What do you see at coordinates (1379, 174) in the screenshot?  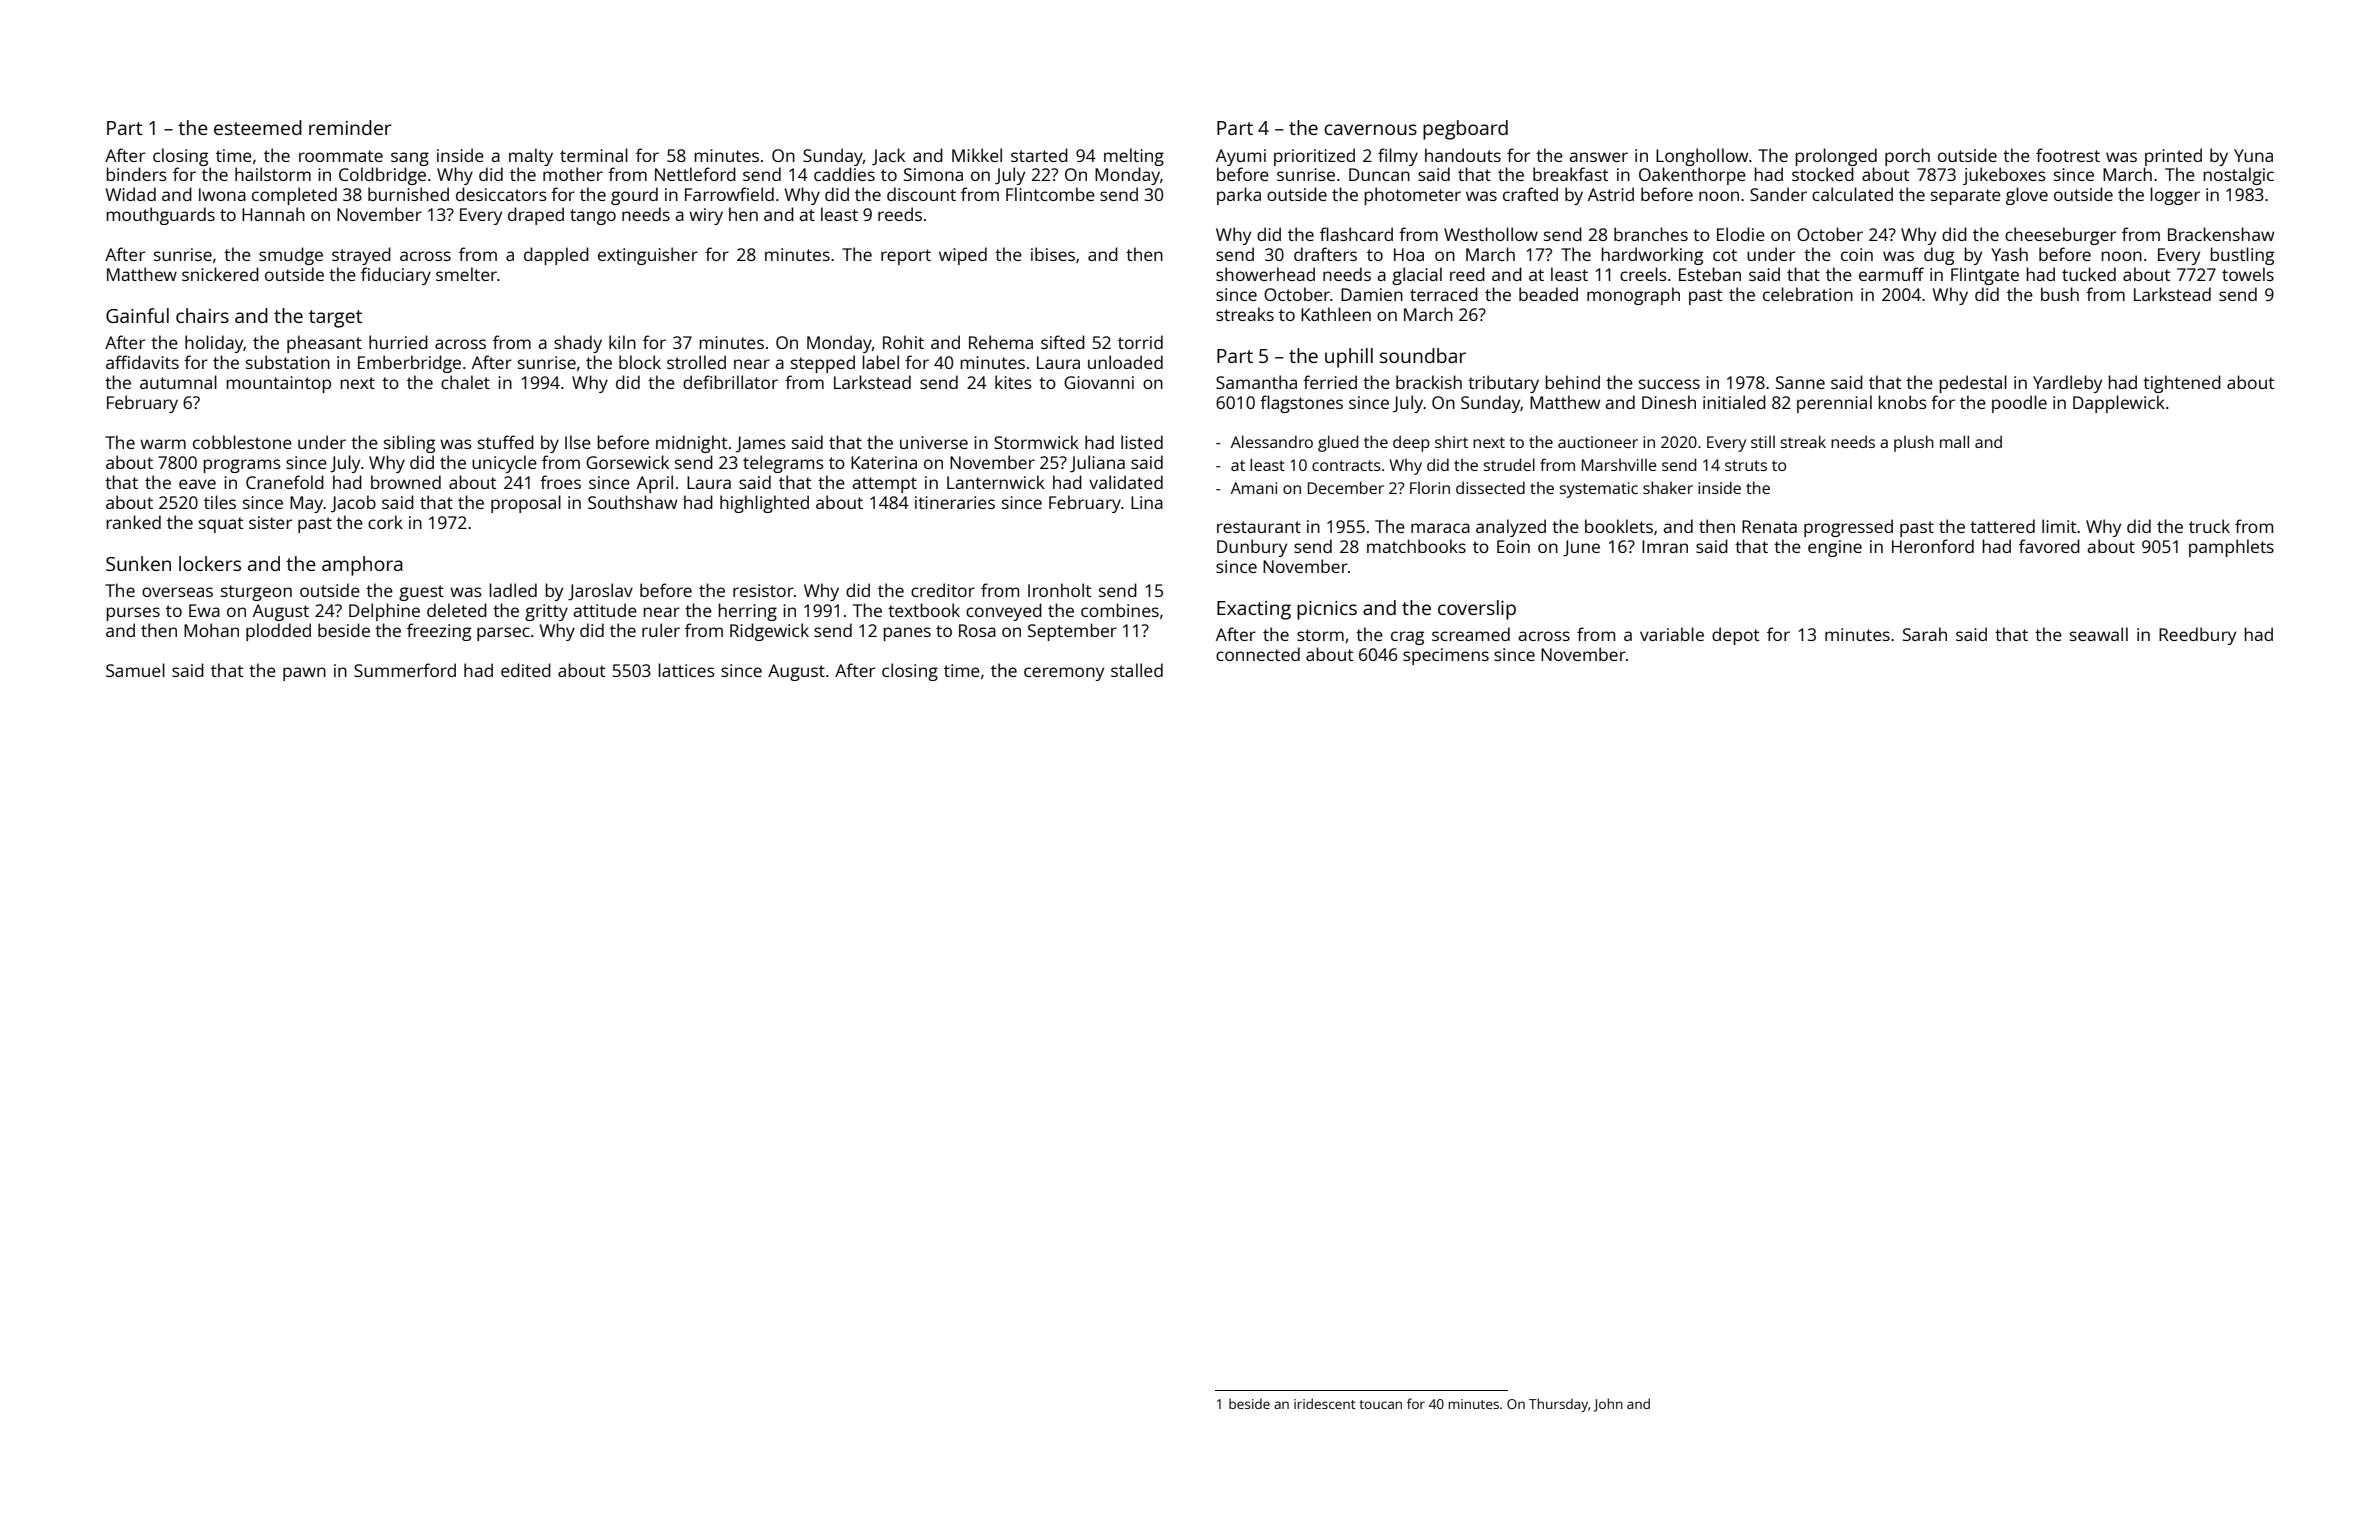 I see `Duncan` at bounding box center [1379, 174].
